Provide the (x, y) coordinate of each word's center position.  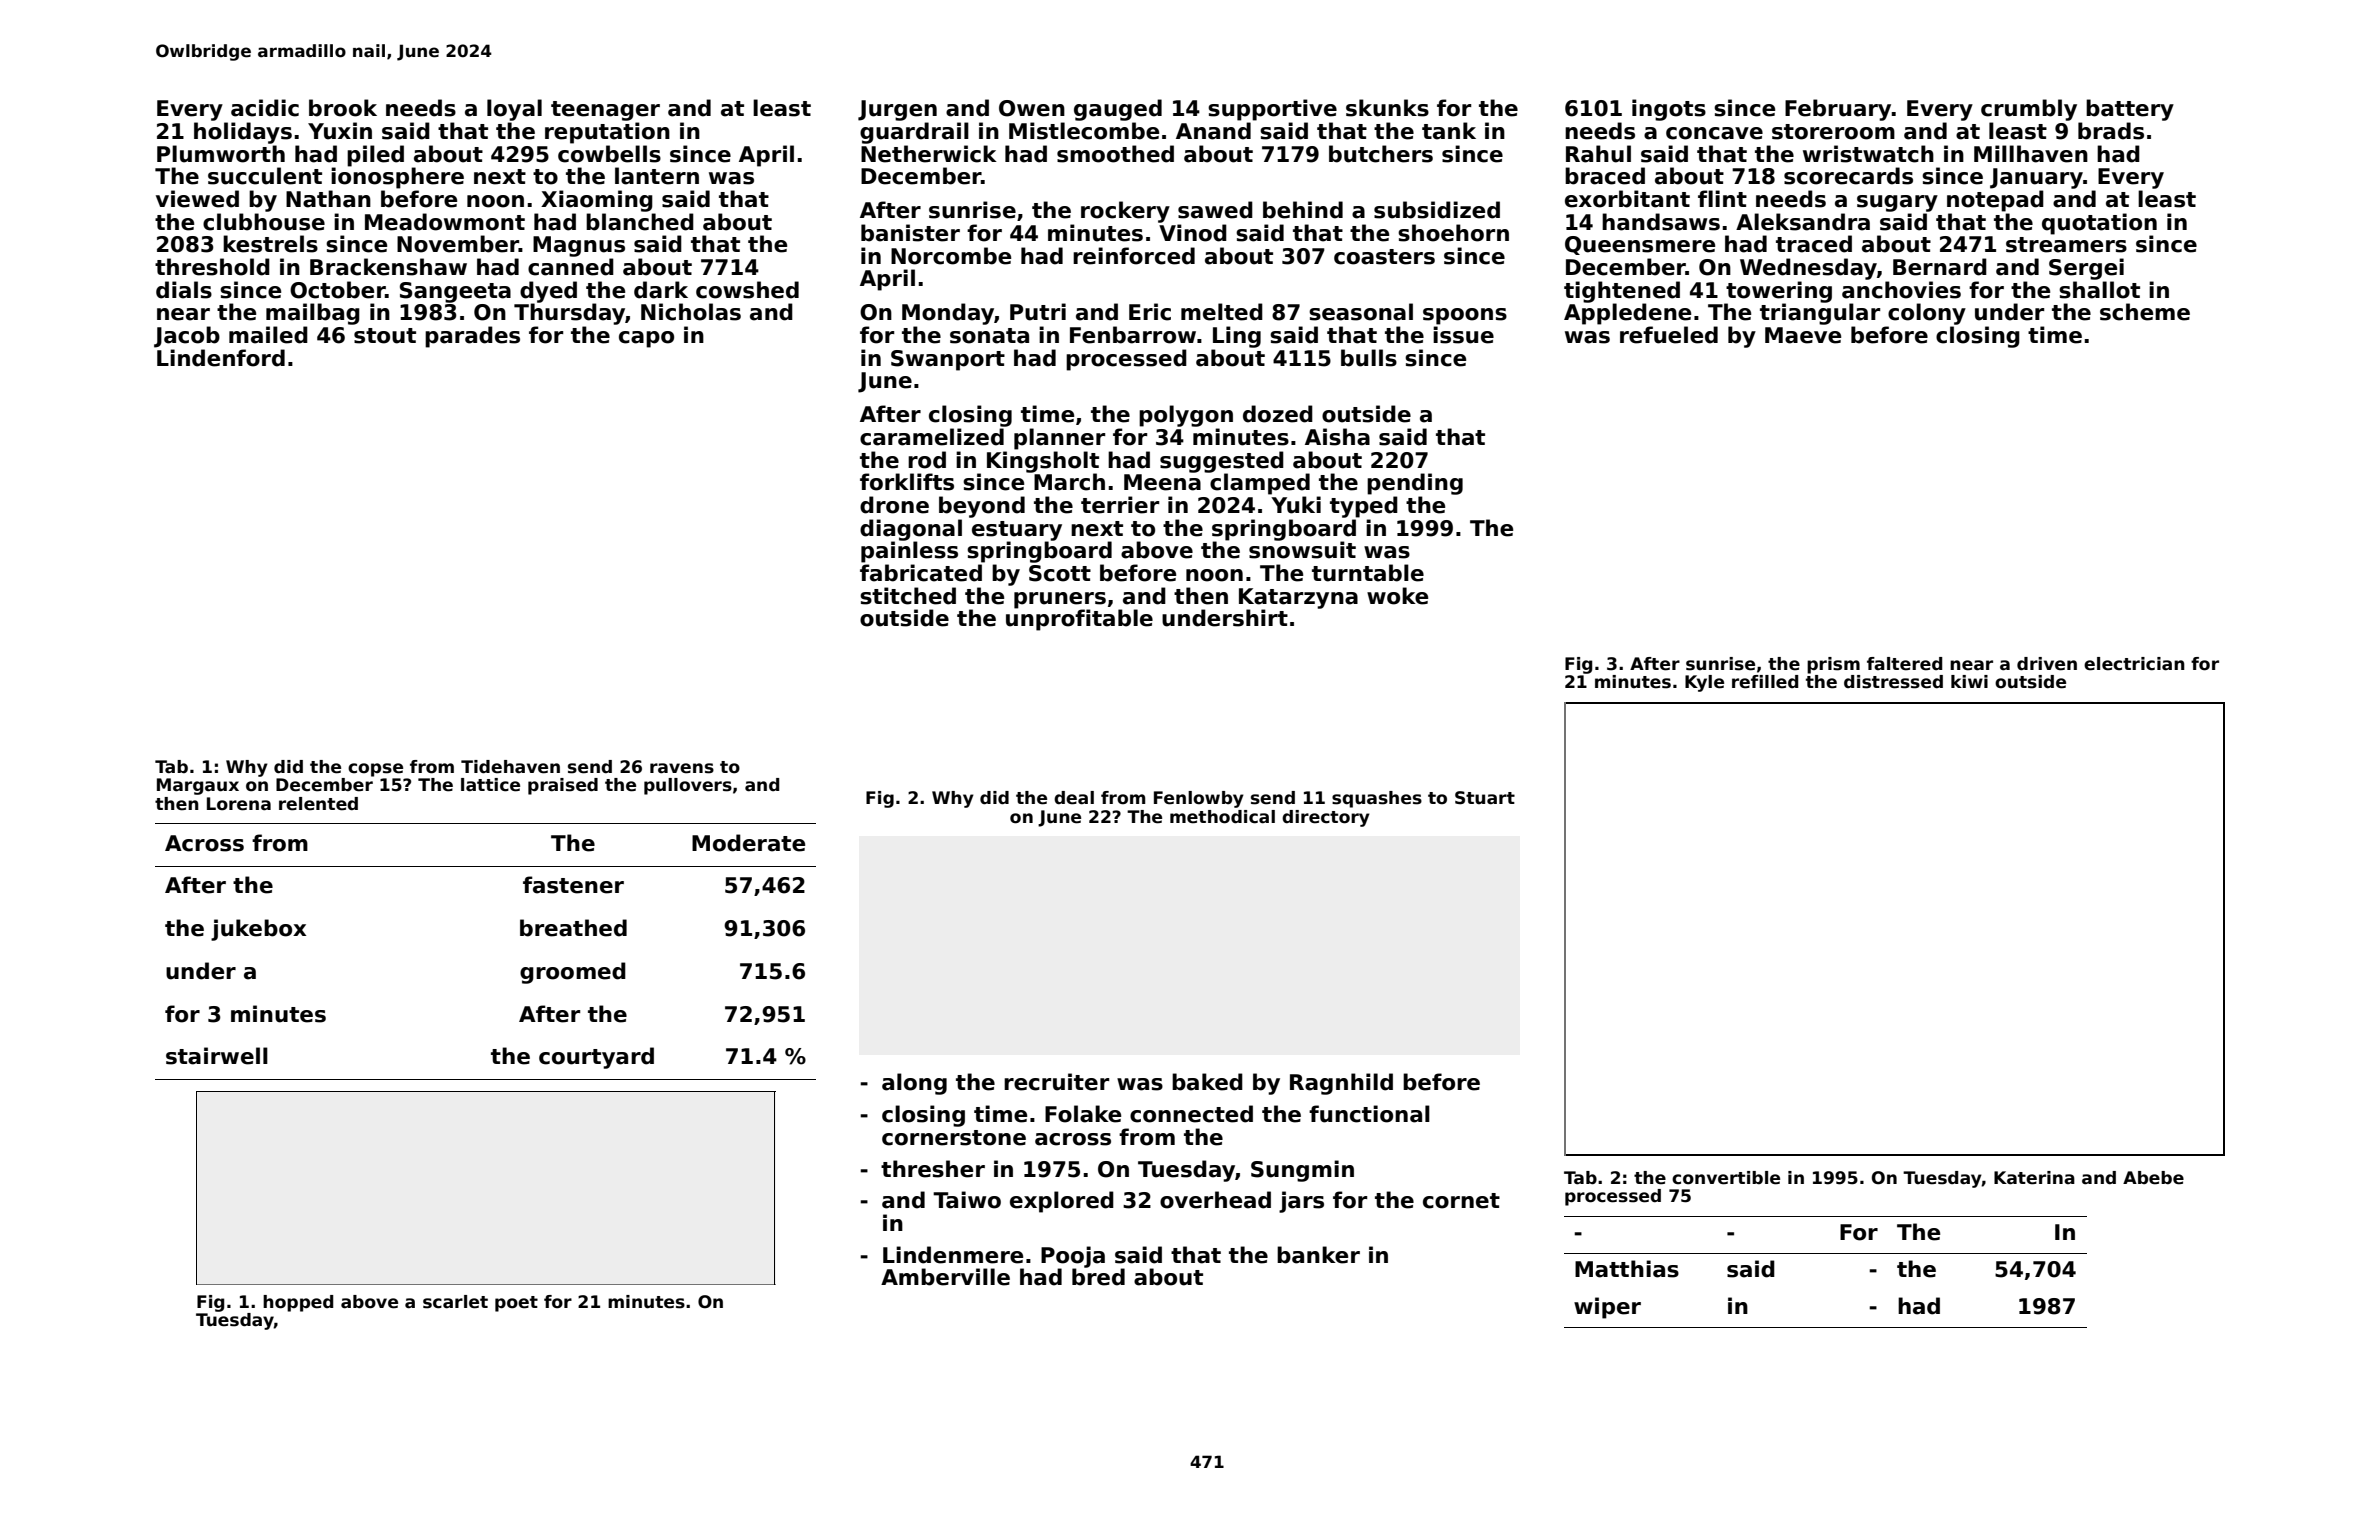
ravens (682, 768)
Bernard (1940, 267)
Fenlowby (1199, 799)
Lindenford (221, 358)
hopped (298, 1303)
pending (1415, 484)
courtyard (596, 1058)
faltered (1904, 664)
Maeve (1803, 335)
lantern (657, 176)
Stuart (1485, 798)
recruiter (1056, 1082)
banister (910, 233)
